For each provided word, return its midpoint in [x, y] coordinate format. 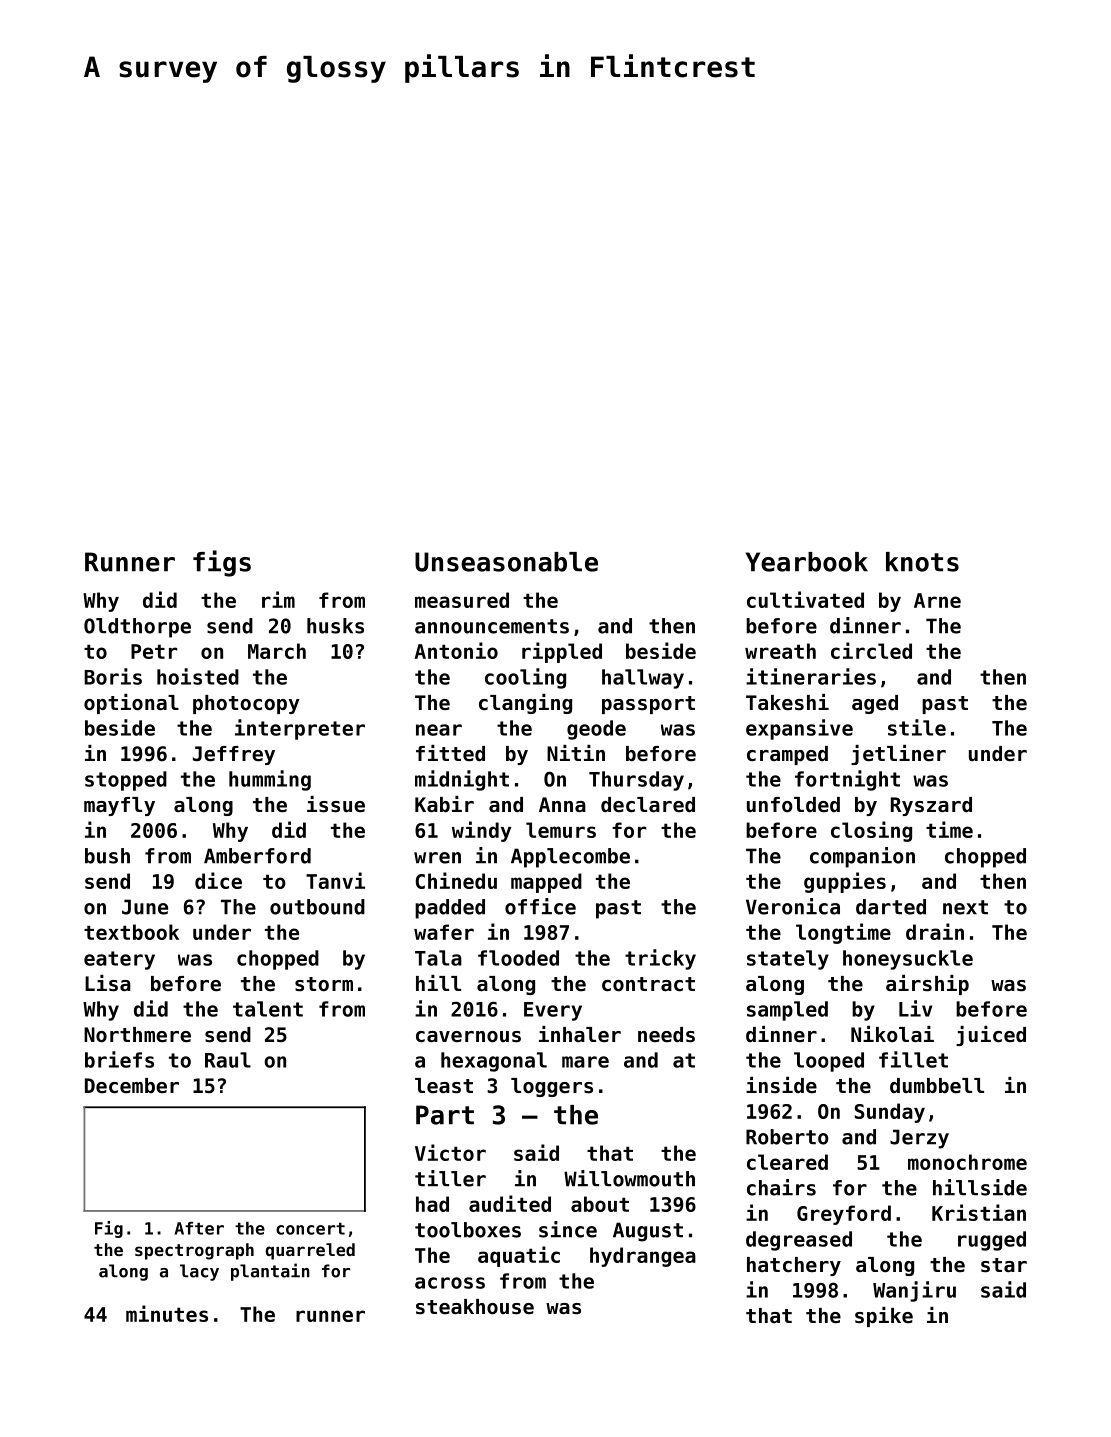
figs [222, 563]
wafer [444, 932]
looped [829, 1062]
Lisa [108, 983]
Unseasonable [506, 562]
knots [922, 562]
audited [510, 1203]
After [199, 1228]
